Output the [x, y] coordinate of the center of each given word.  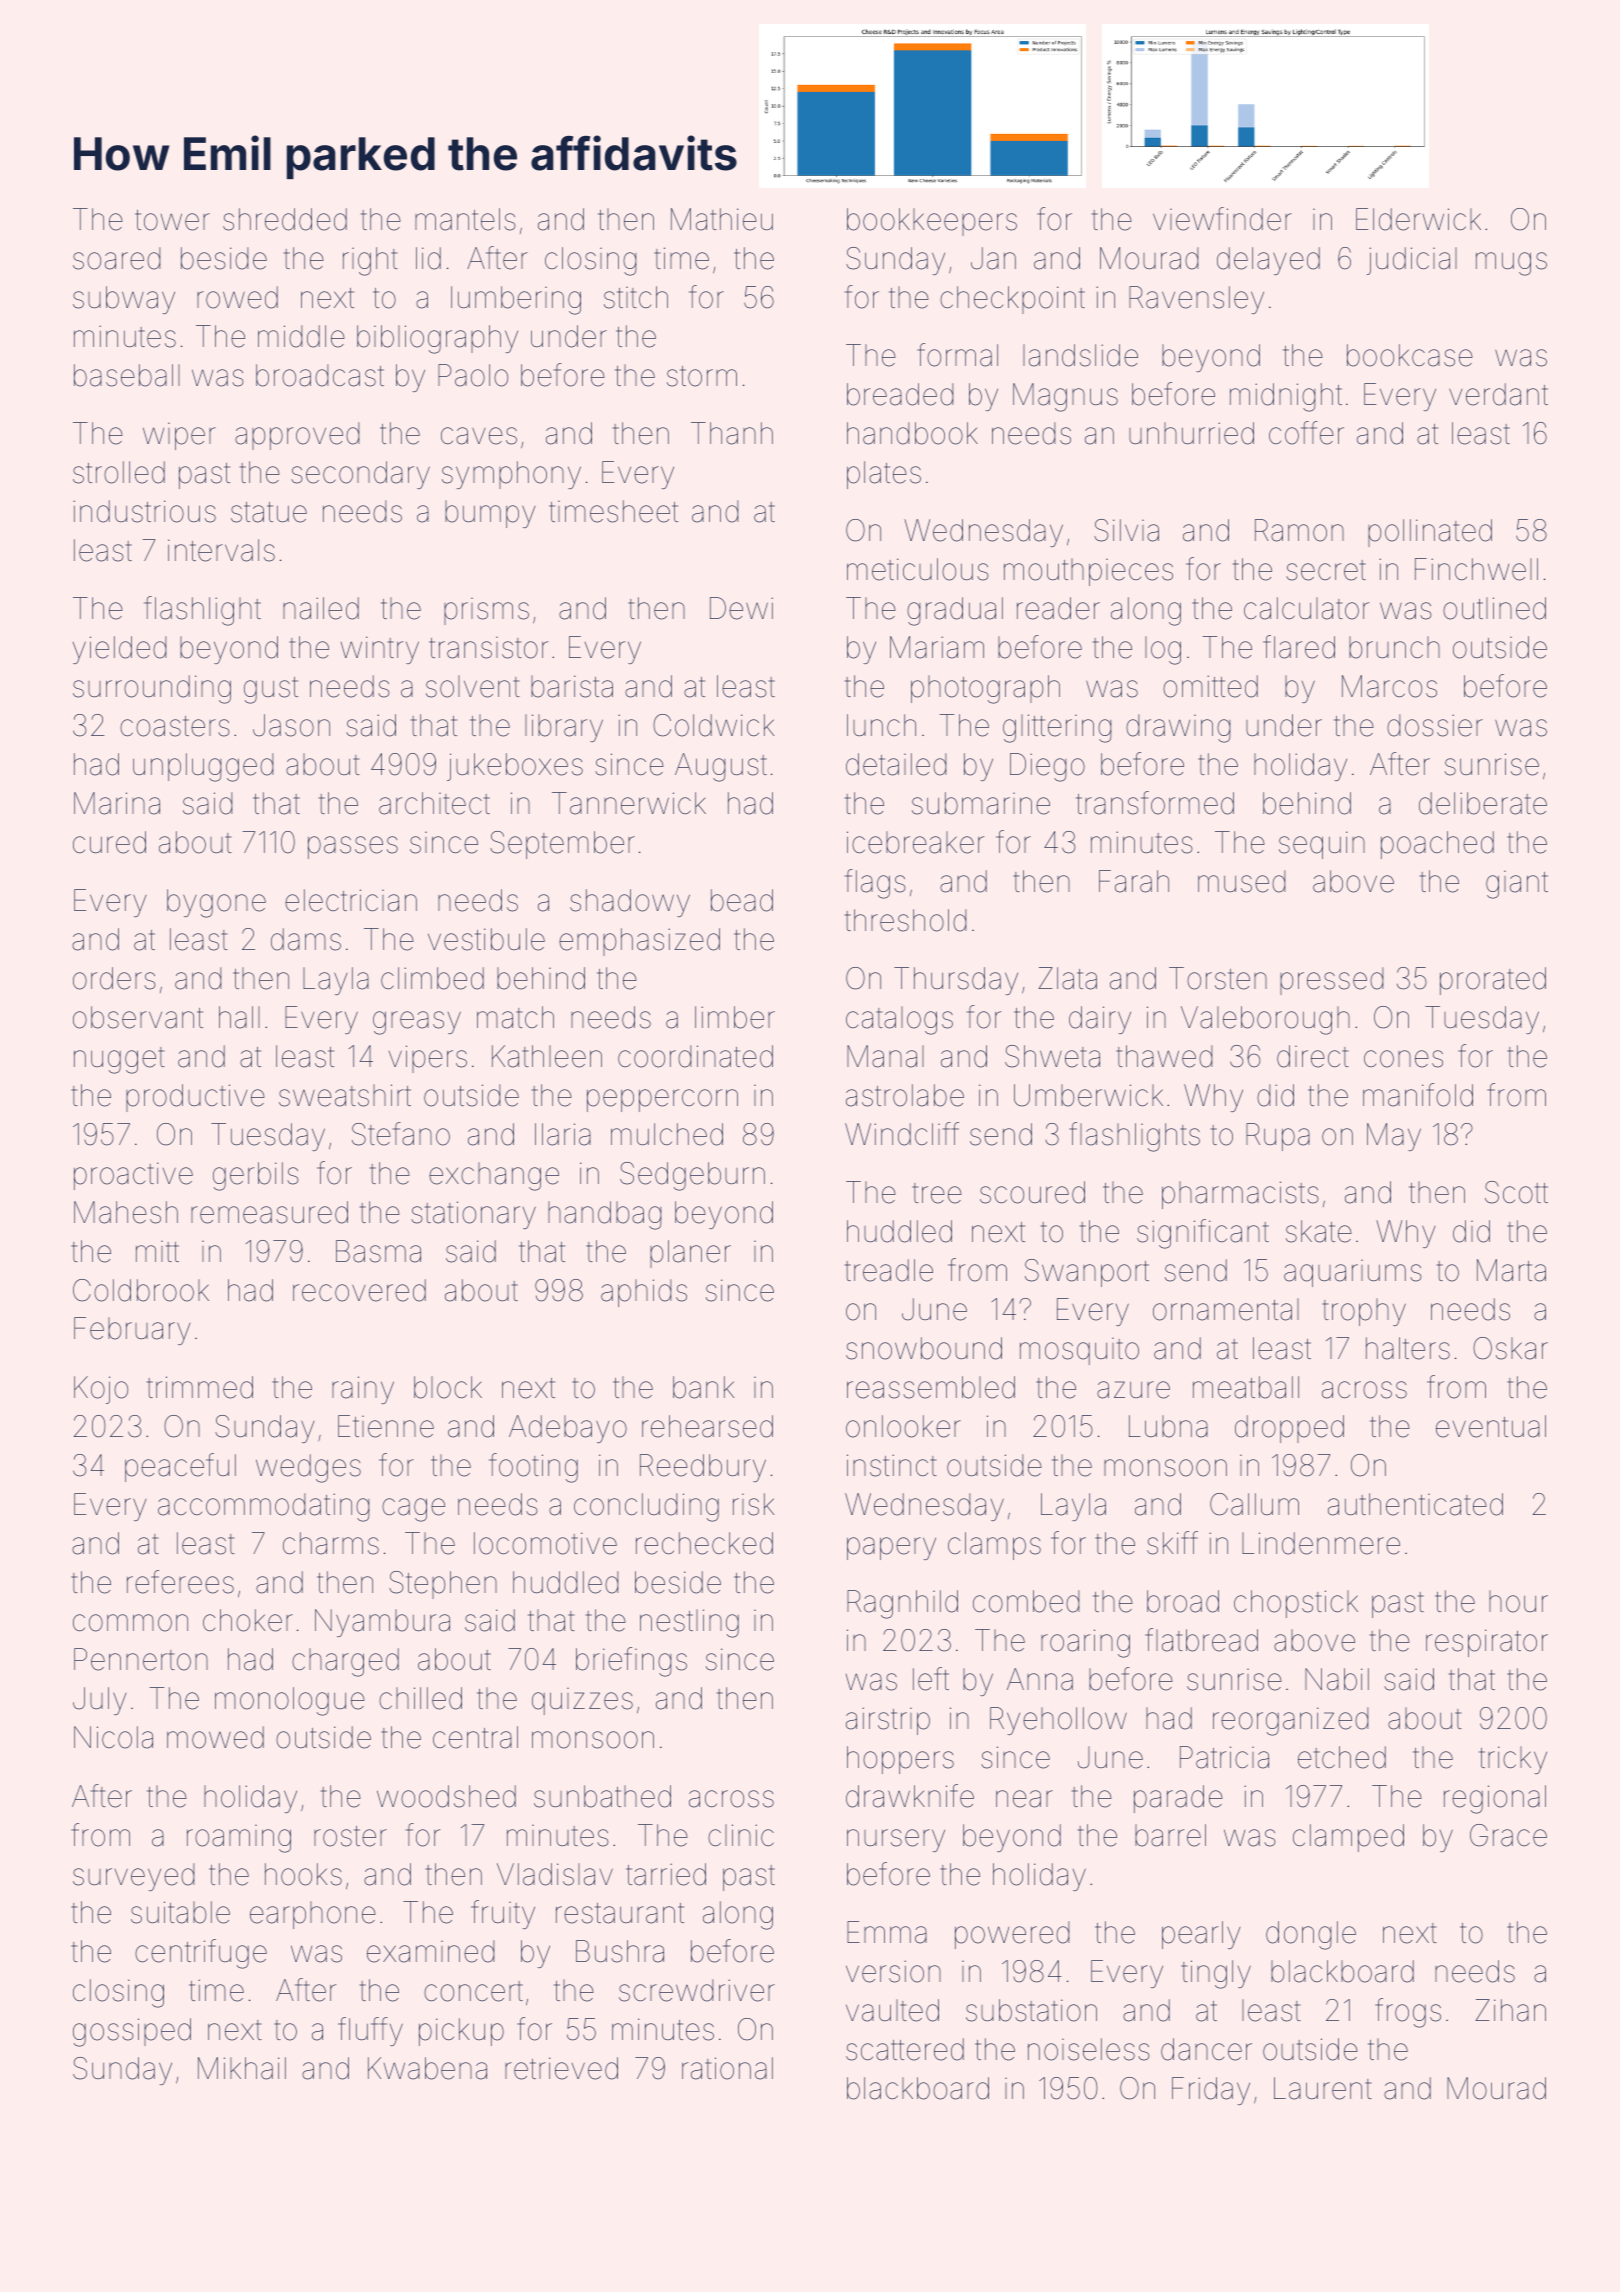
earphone [313, 1915]
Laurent [1323, 2088]
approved [297, 436]
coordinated [695, 1056]
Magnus [1065, 397]
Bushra [620, 1951]
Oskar [1510, 1348]
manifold [1418, 1095]
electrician [351, 900]
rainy [363, 1390]
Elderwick [1418, 219]
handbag [605, 1215]
